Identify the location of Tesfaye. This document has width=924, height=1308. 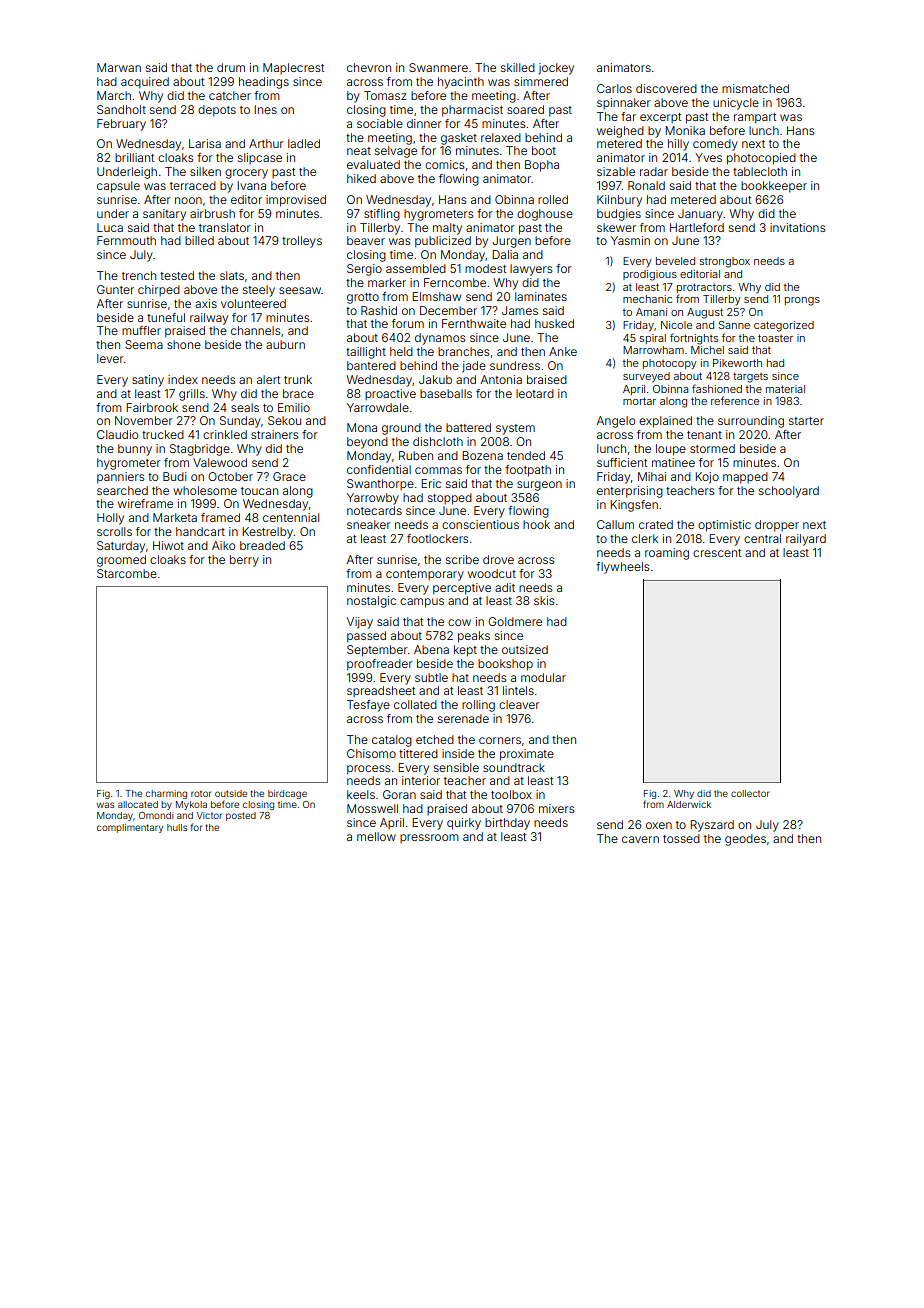
(368, 706).
